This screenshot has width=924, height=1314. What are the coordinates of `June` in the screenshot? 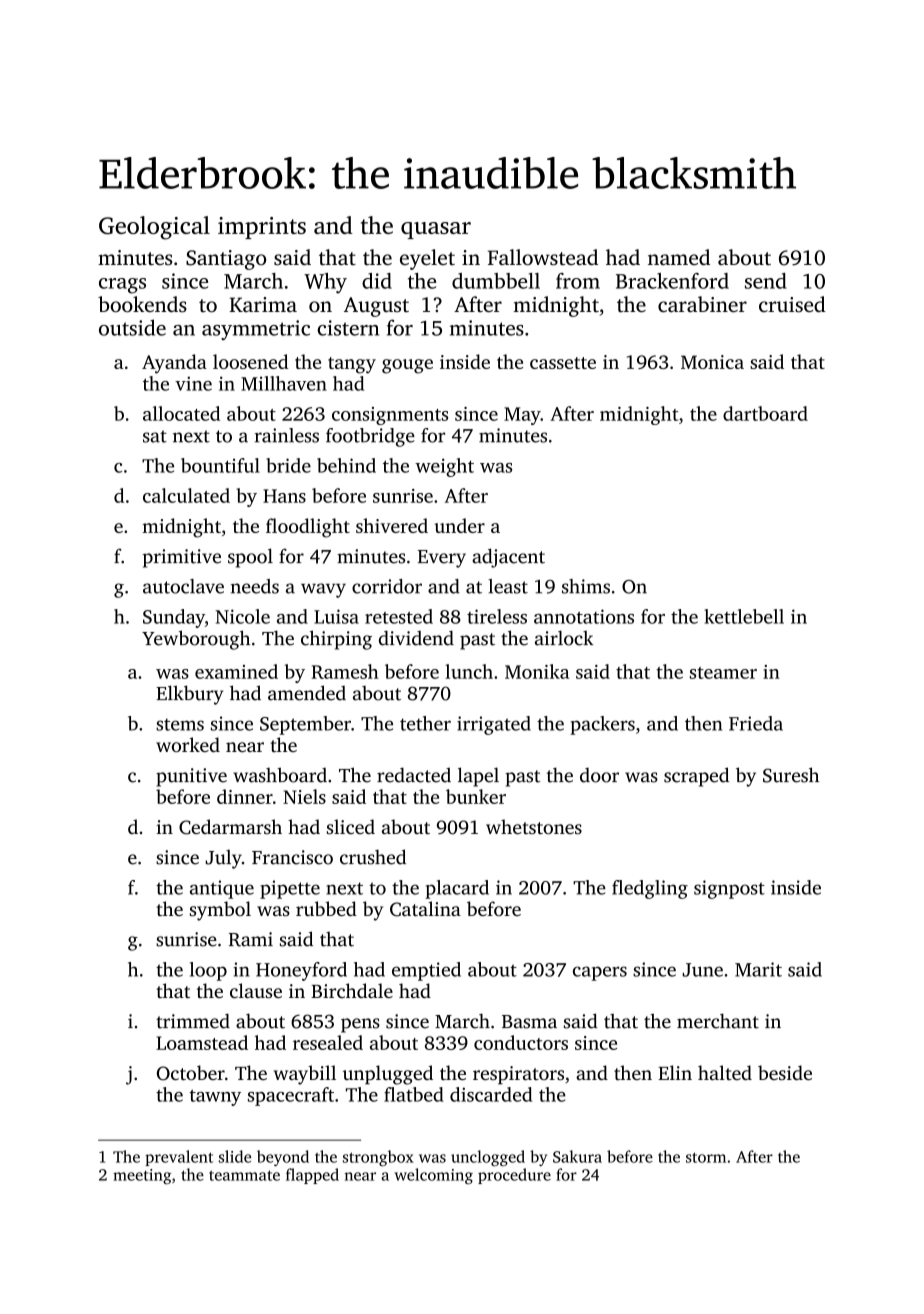 It's located at (702, 970).
